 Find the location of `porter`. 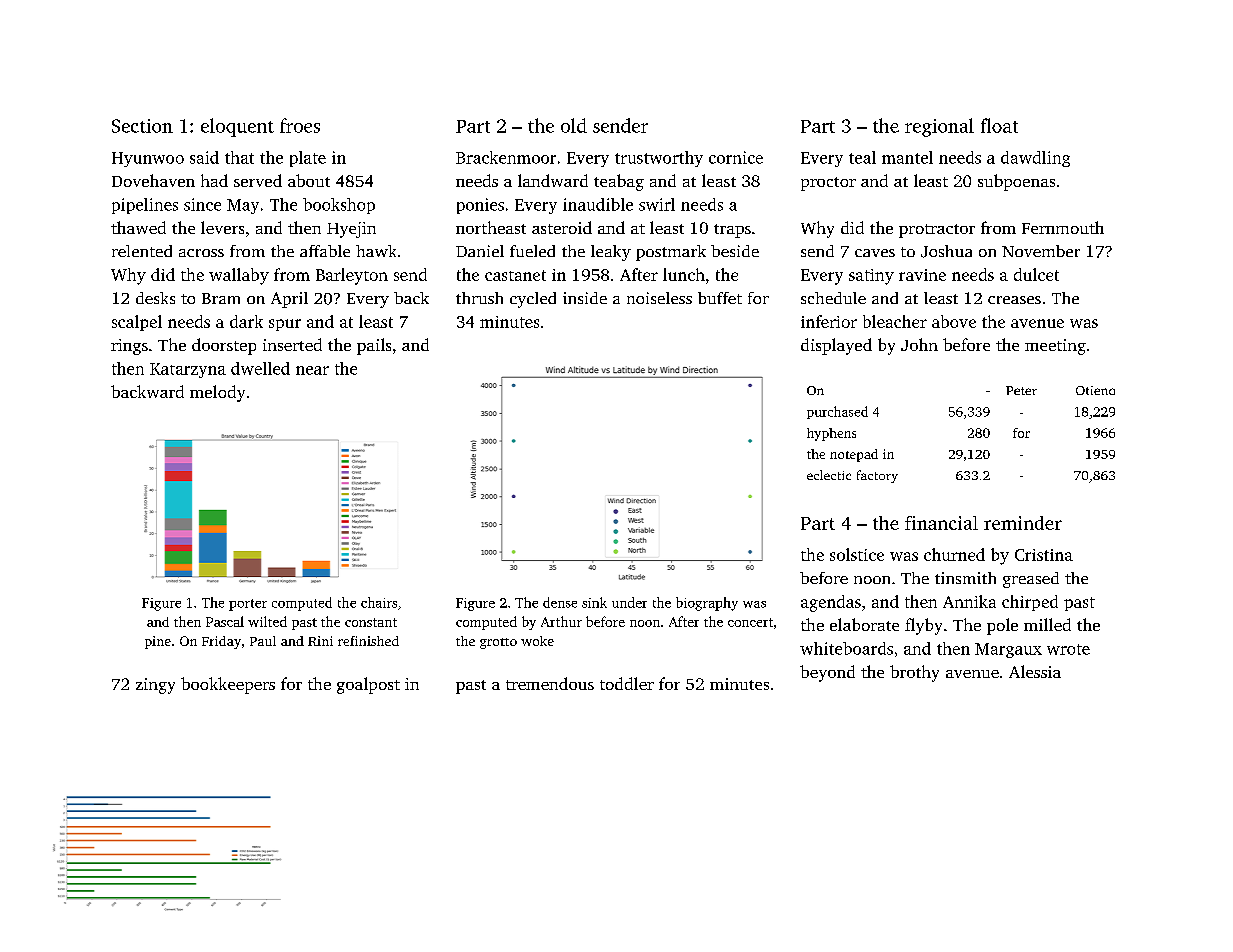

porter is located at coordinates (248, 605).
